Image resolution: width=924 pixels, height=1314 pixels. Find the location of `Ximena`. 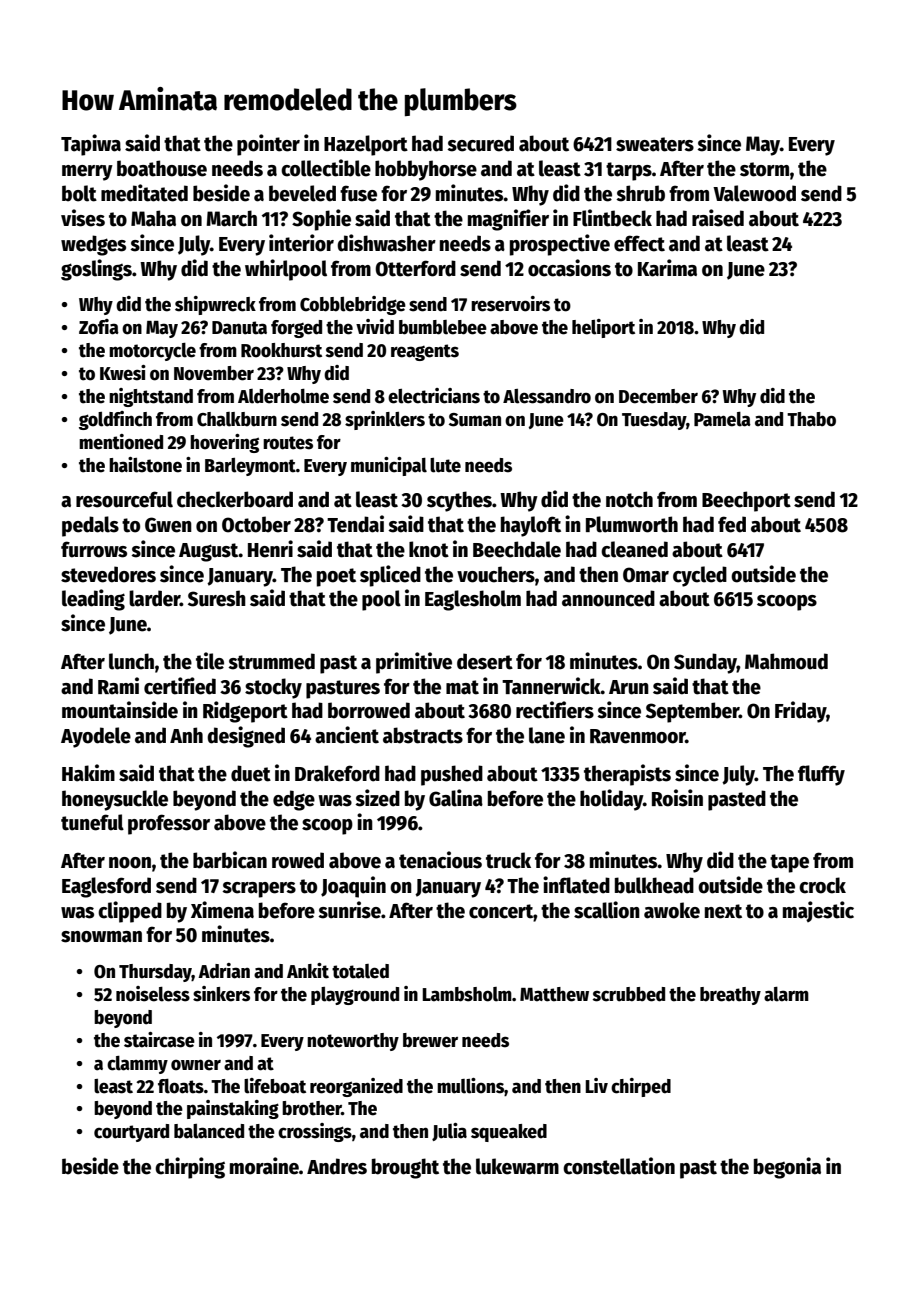

Ximena is located at coordinates (222, 910).
